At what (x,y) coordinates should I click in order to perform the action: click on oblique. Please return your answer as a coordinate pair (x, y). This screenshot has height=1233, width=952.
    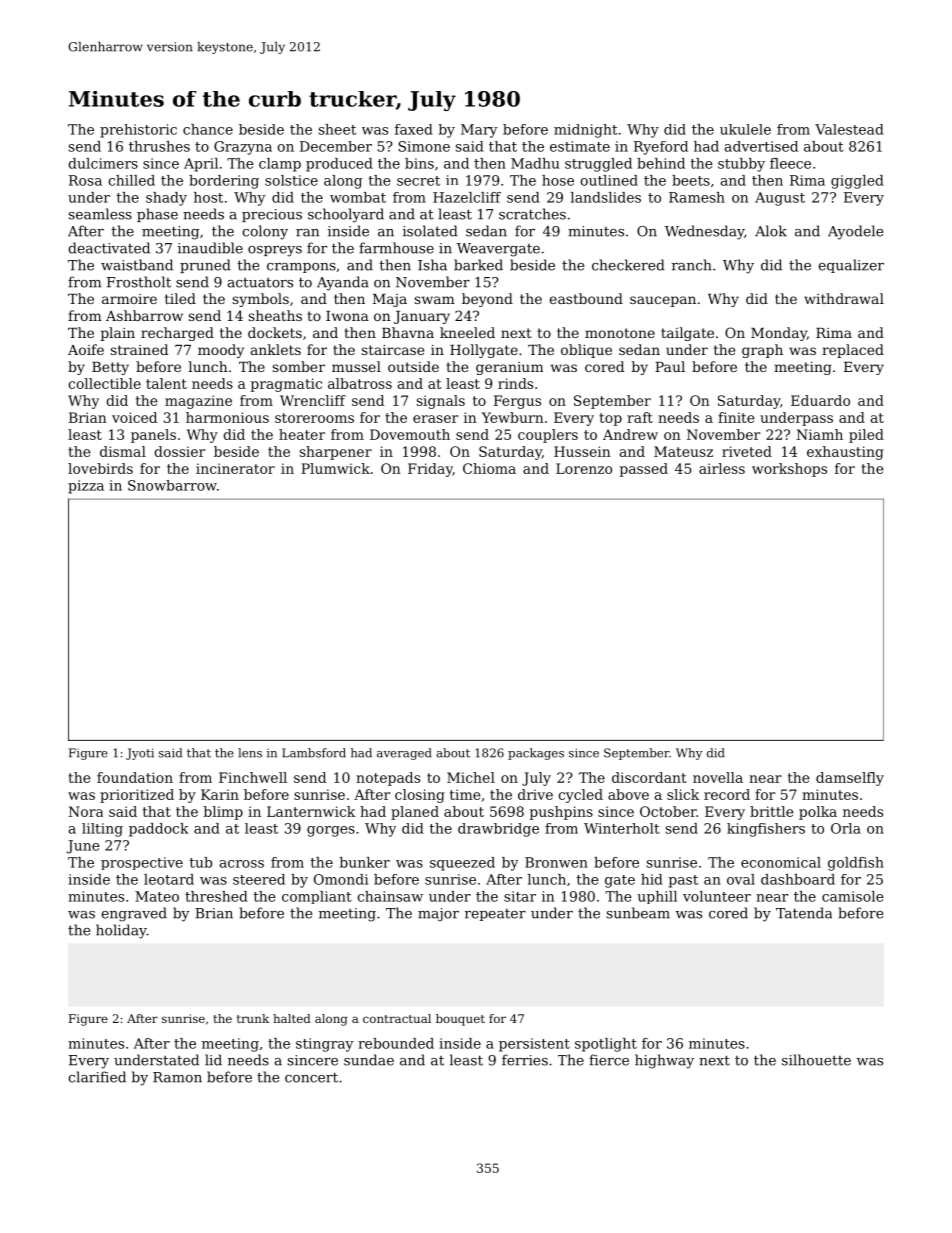
    Looking at the image, I should click on (586, 351).
